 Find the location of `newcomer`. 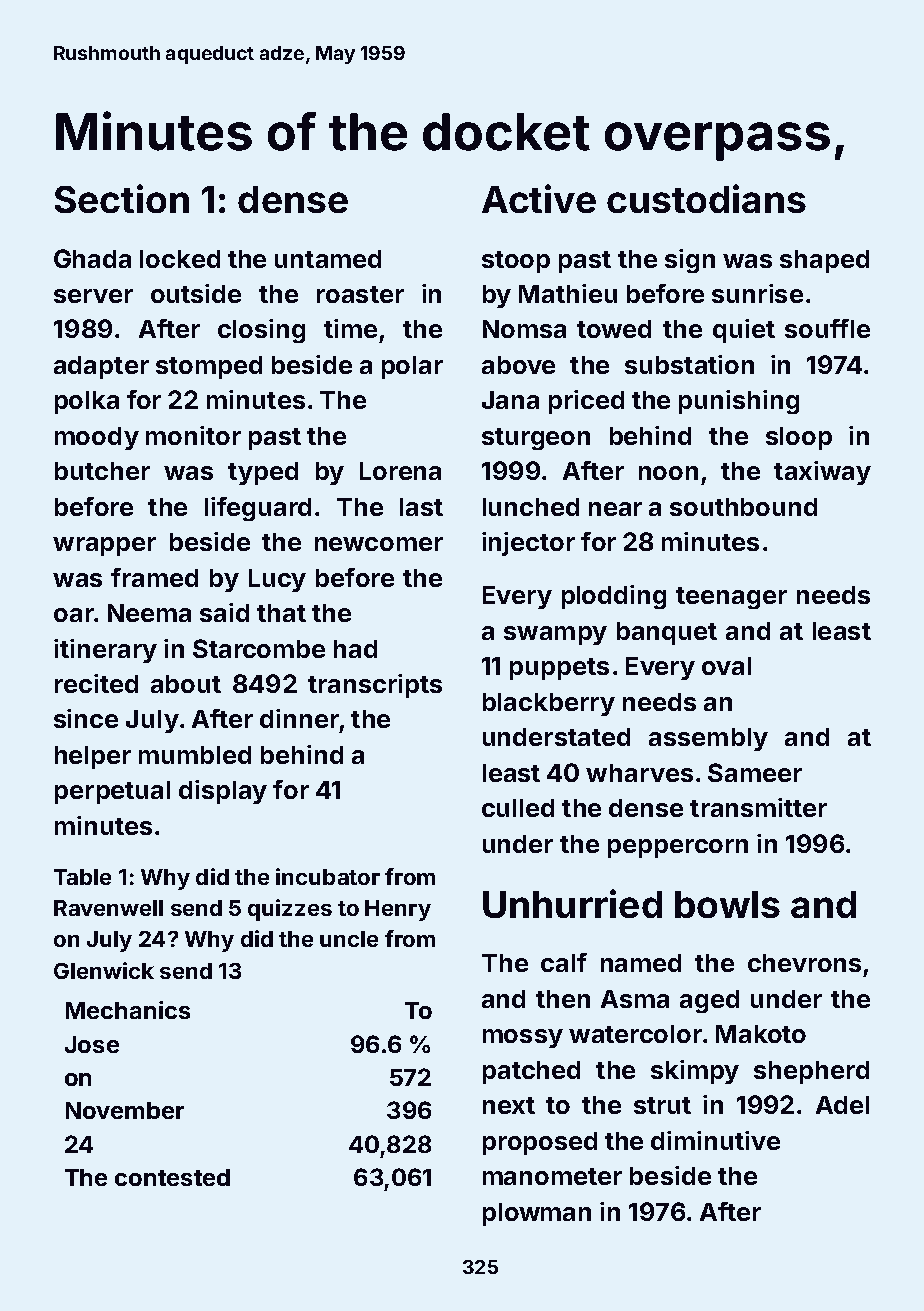

newcomer is located at coordinates (379, 544).
